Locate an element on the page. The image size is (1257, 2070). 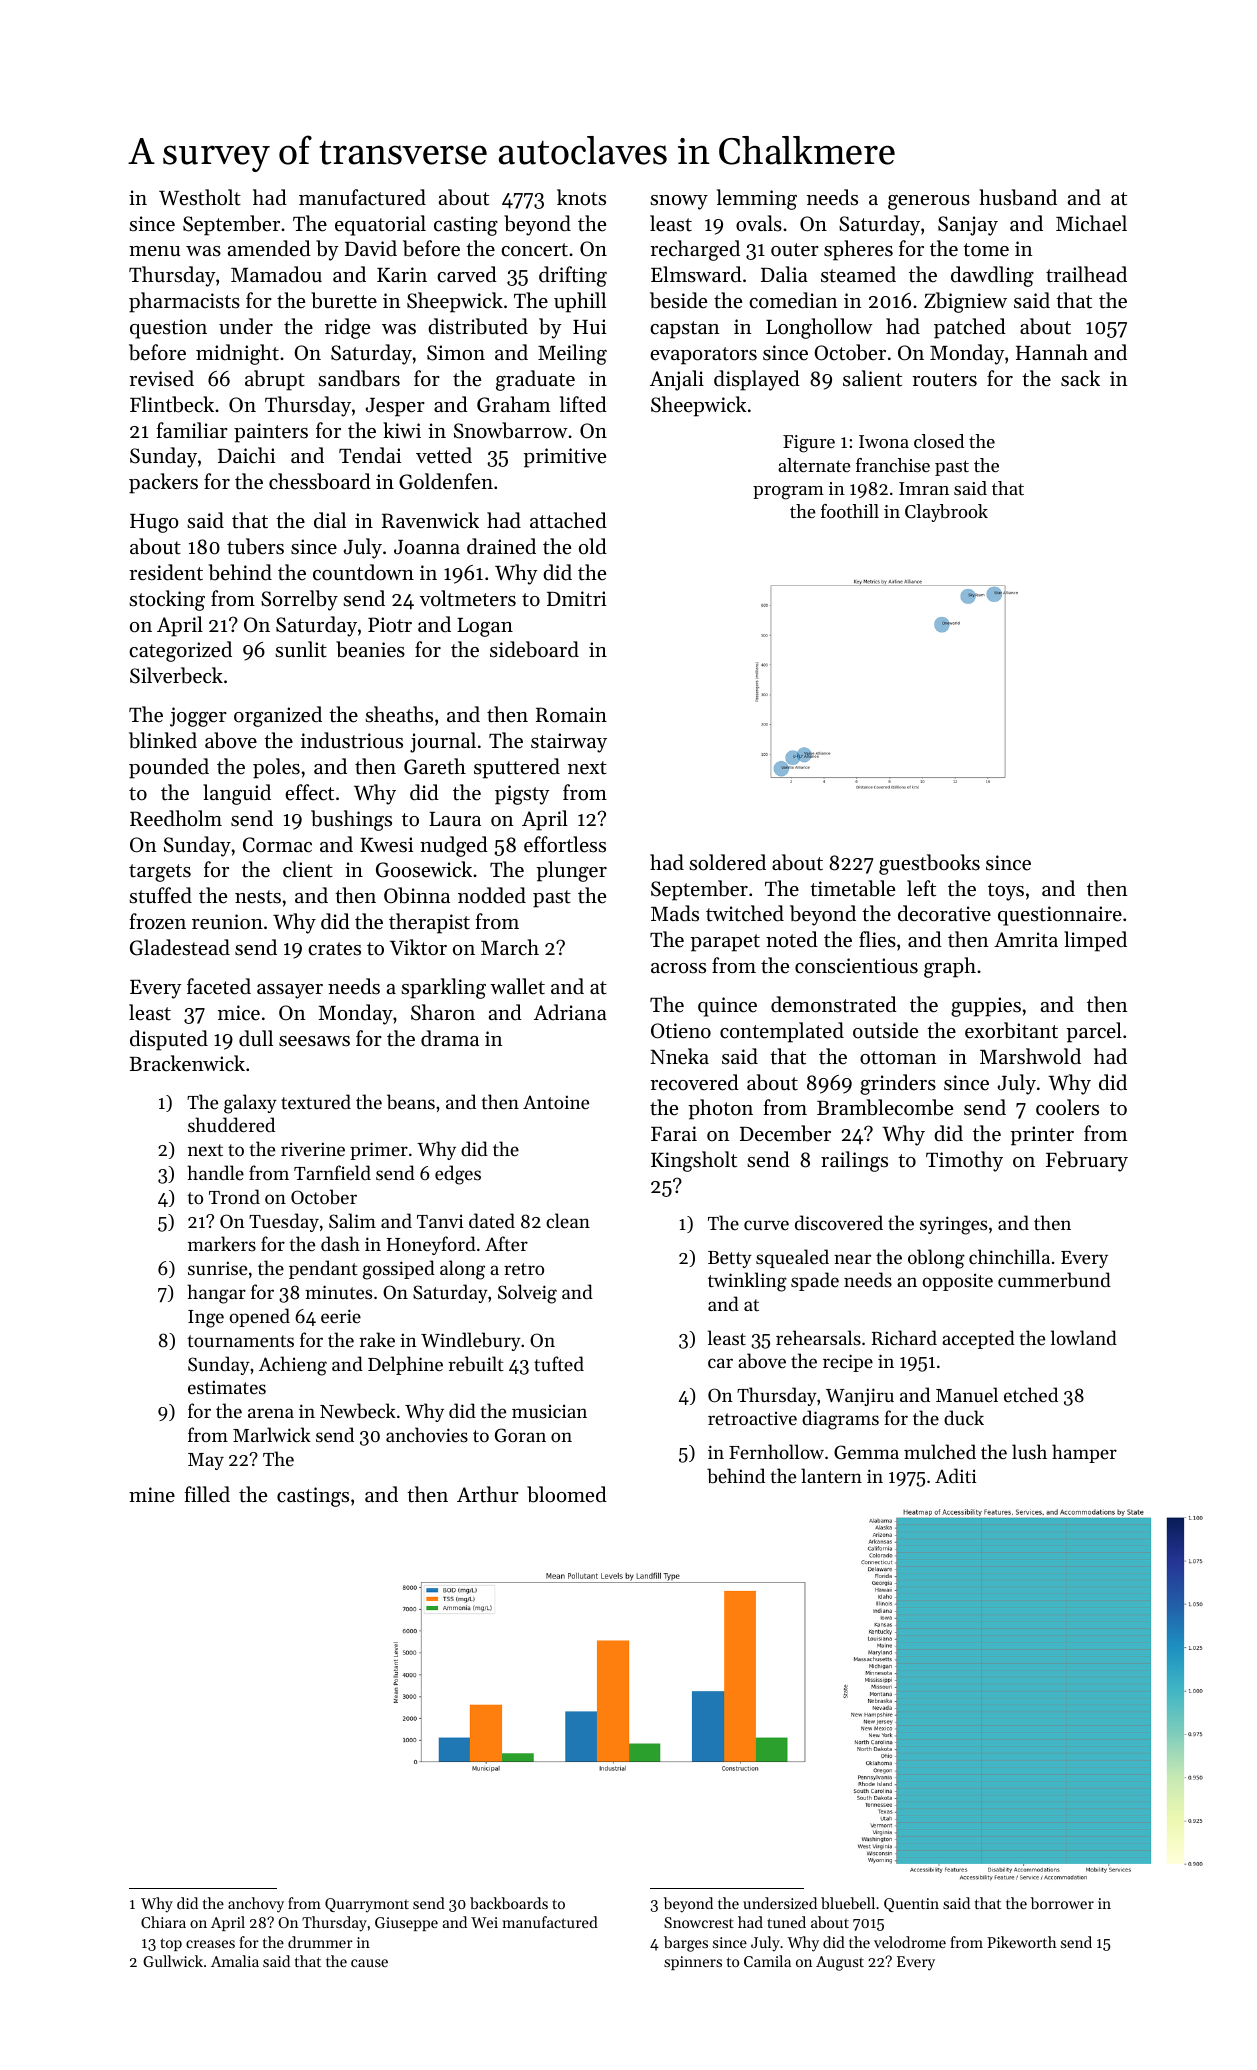
Antoine is located at coordinates (556, 1102).
